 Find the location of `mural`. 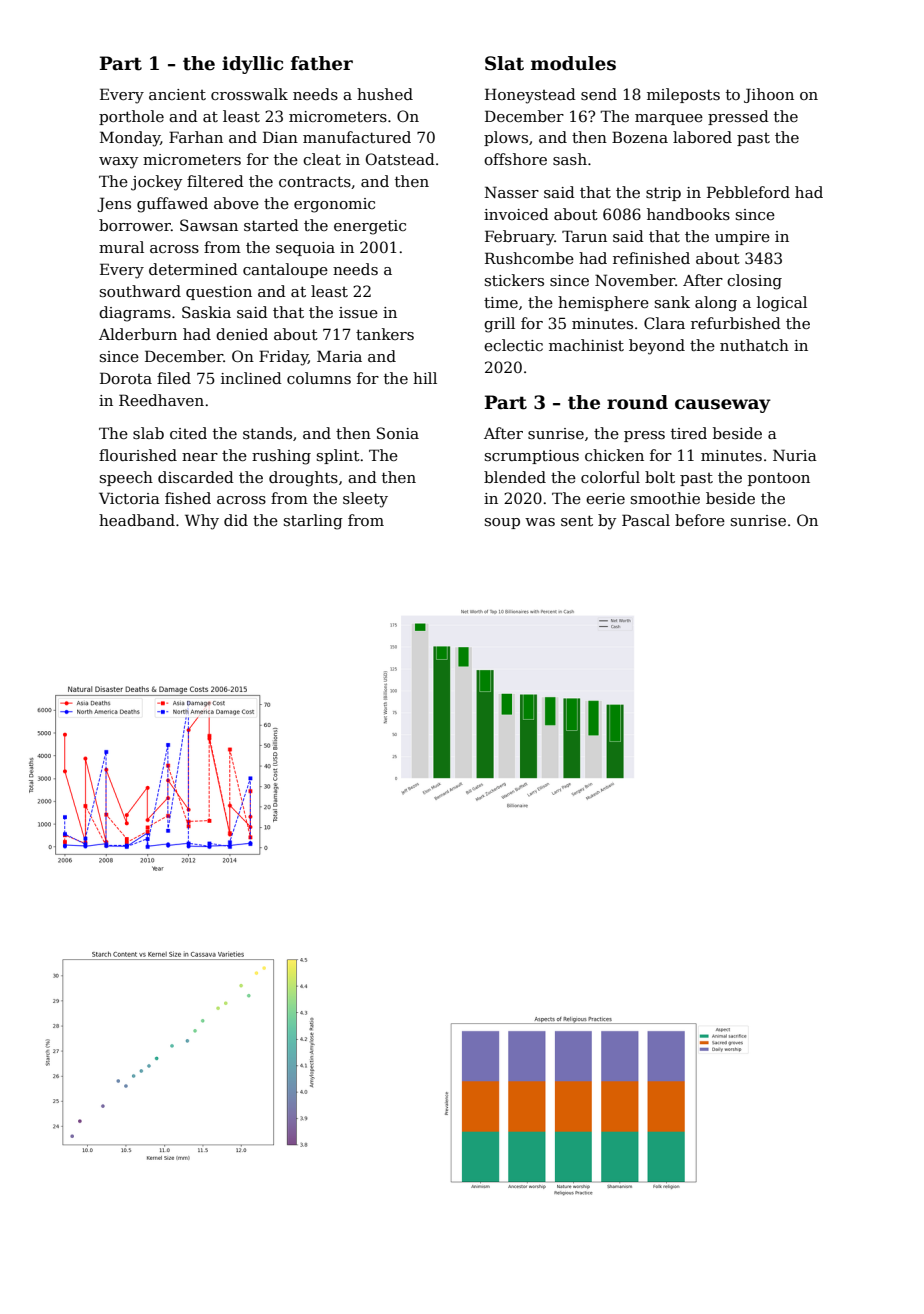

mural is located at coordinates (121, 247).
